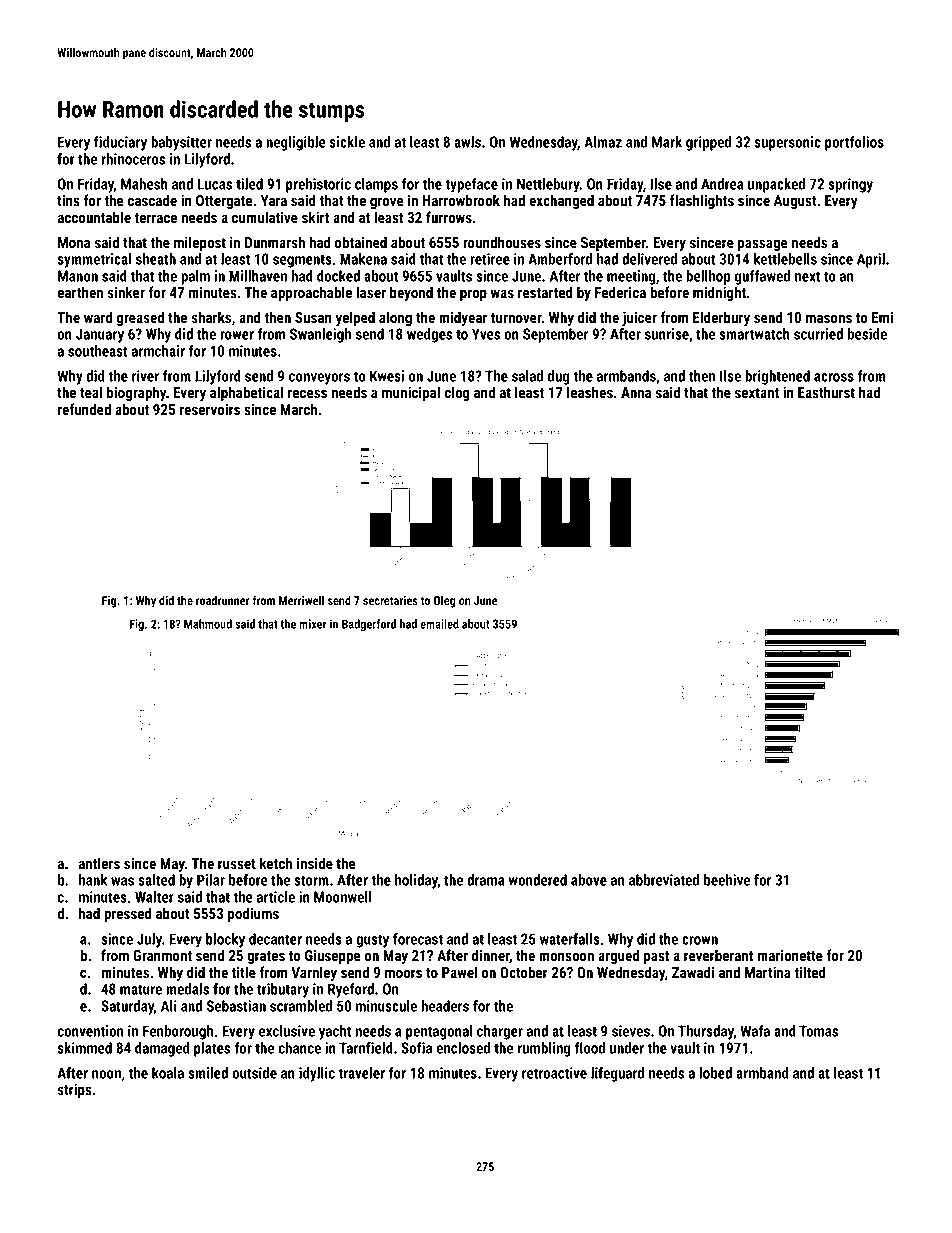  I want to click on strips, so click(74, 1091).
